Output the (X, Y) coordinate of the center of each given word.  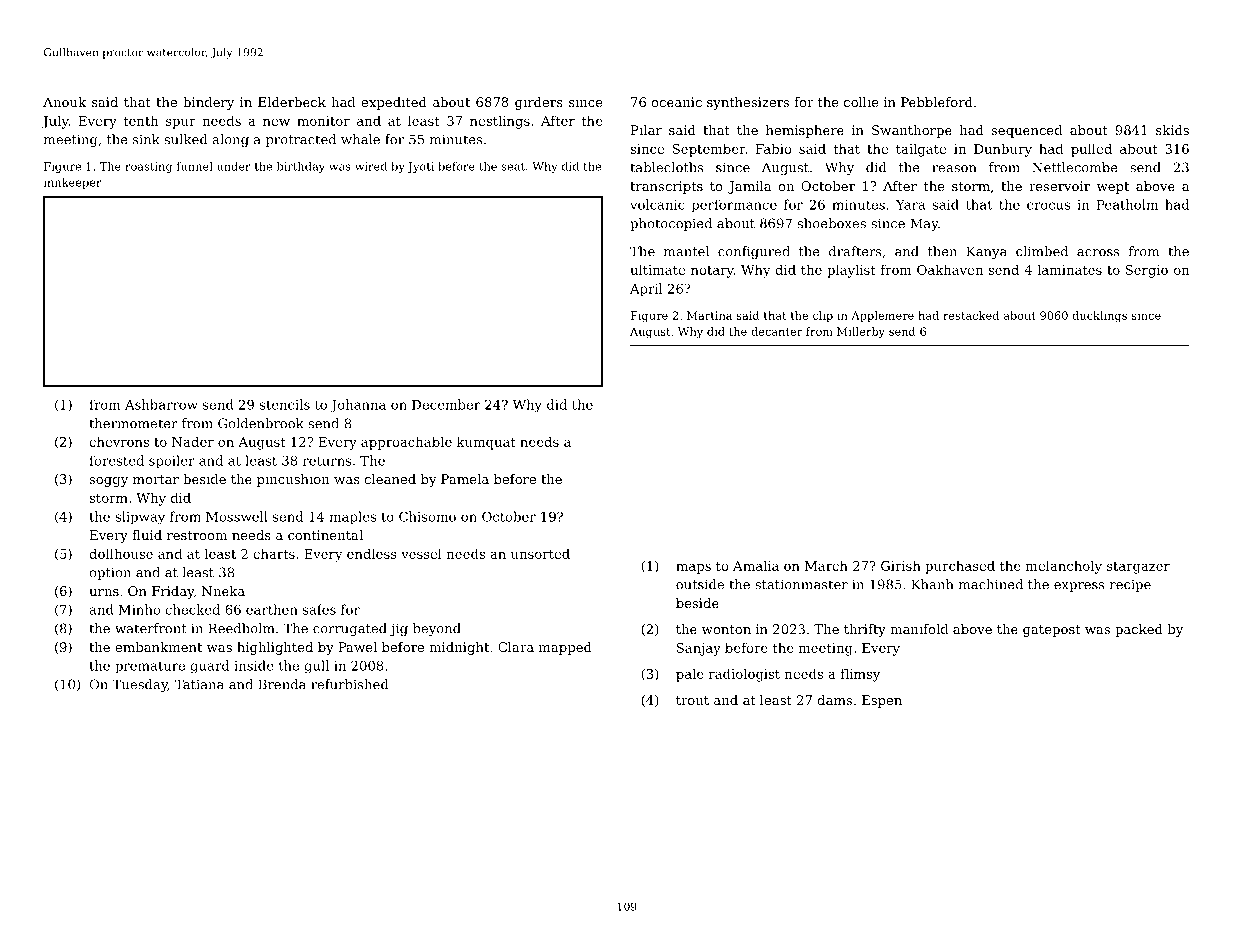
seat (513, 167)
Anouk (64, 102)
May (924, 224)
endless (372, 553)
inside (254, 665)
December (446, 404)
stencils (285, 404)
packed (1139, 630)
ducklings (1099, 316)
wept (1113, 188)
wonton (726, 629)
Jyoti (420, 167)
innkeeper (73, 183)
